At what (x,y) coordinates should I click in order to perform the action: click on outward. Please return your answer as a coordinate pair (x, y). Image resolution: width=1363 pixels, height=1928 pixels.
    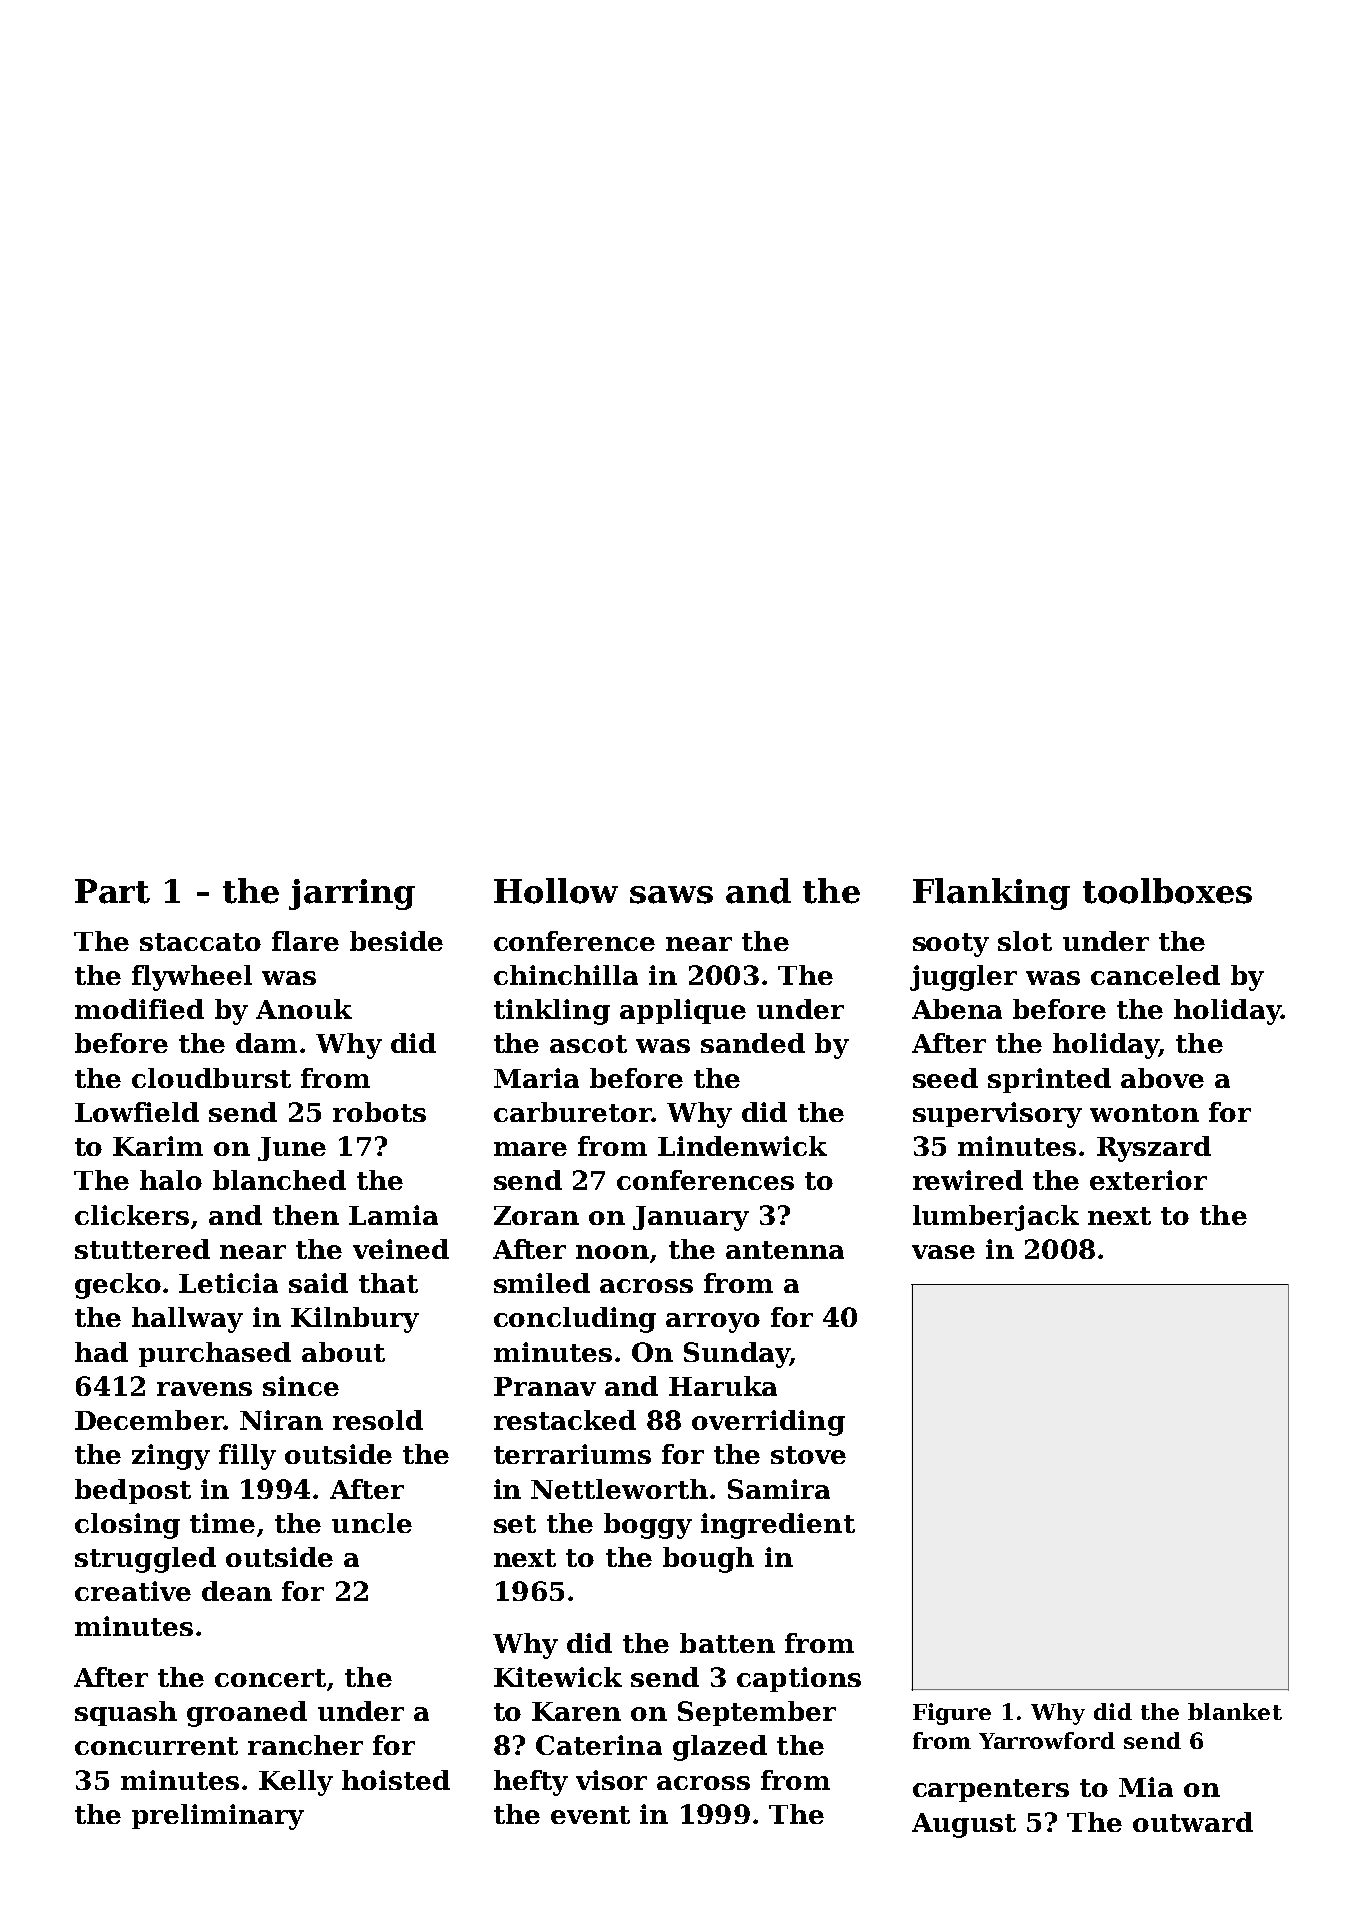
    Looking at the image, I should click on (1193, 1822).
